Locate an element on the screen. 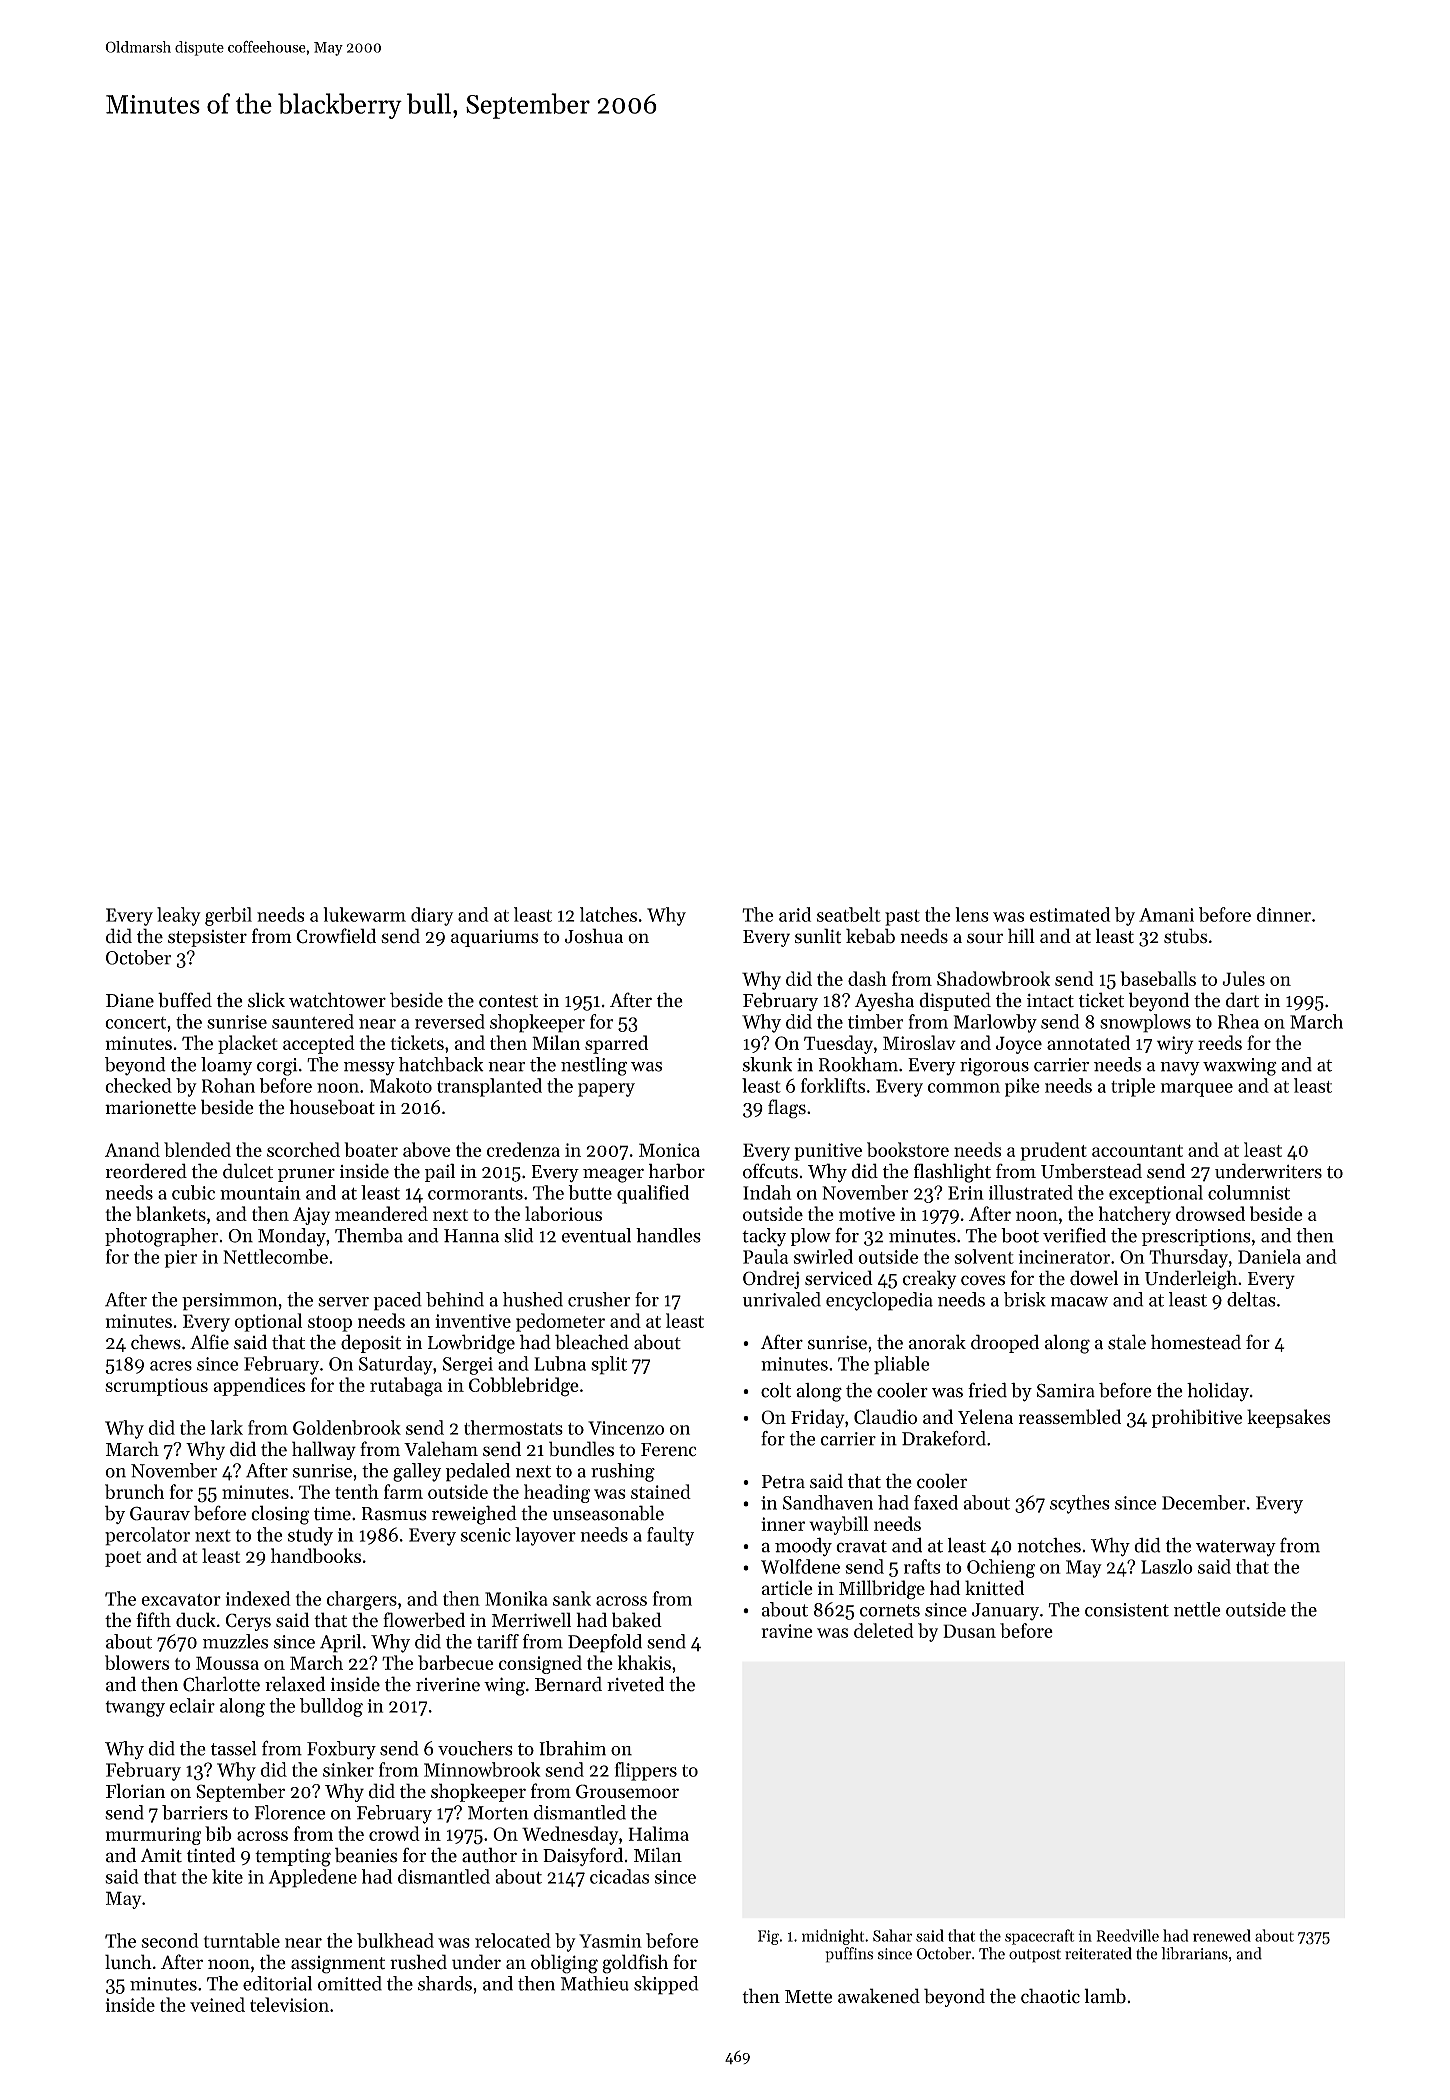  slick is located at coordinates (266, 1000).
